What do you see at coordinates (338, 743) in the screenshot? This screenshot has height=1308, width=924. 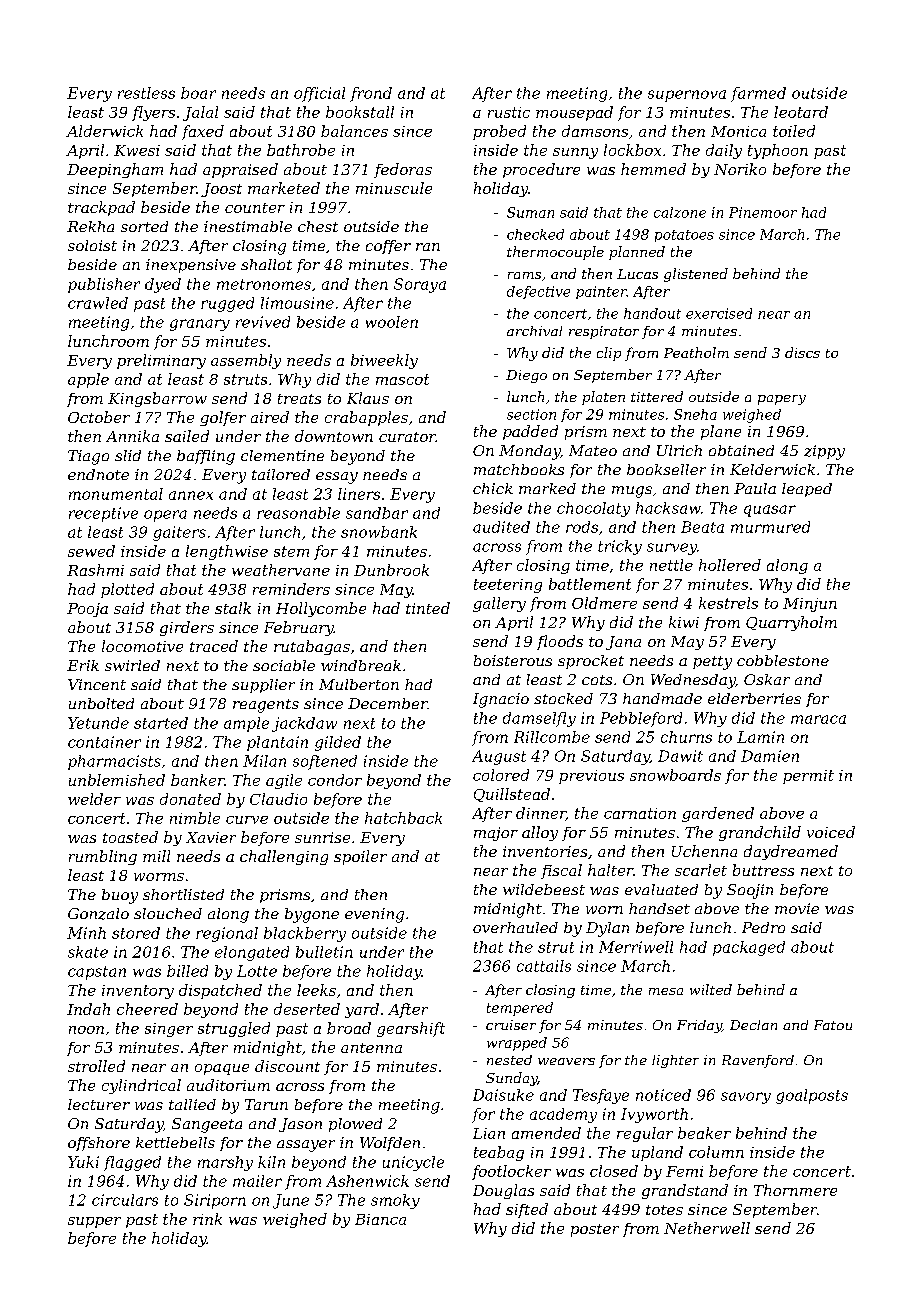 I see `gilded` at bounding box center [338, 743].
